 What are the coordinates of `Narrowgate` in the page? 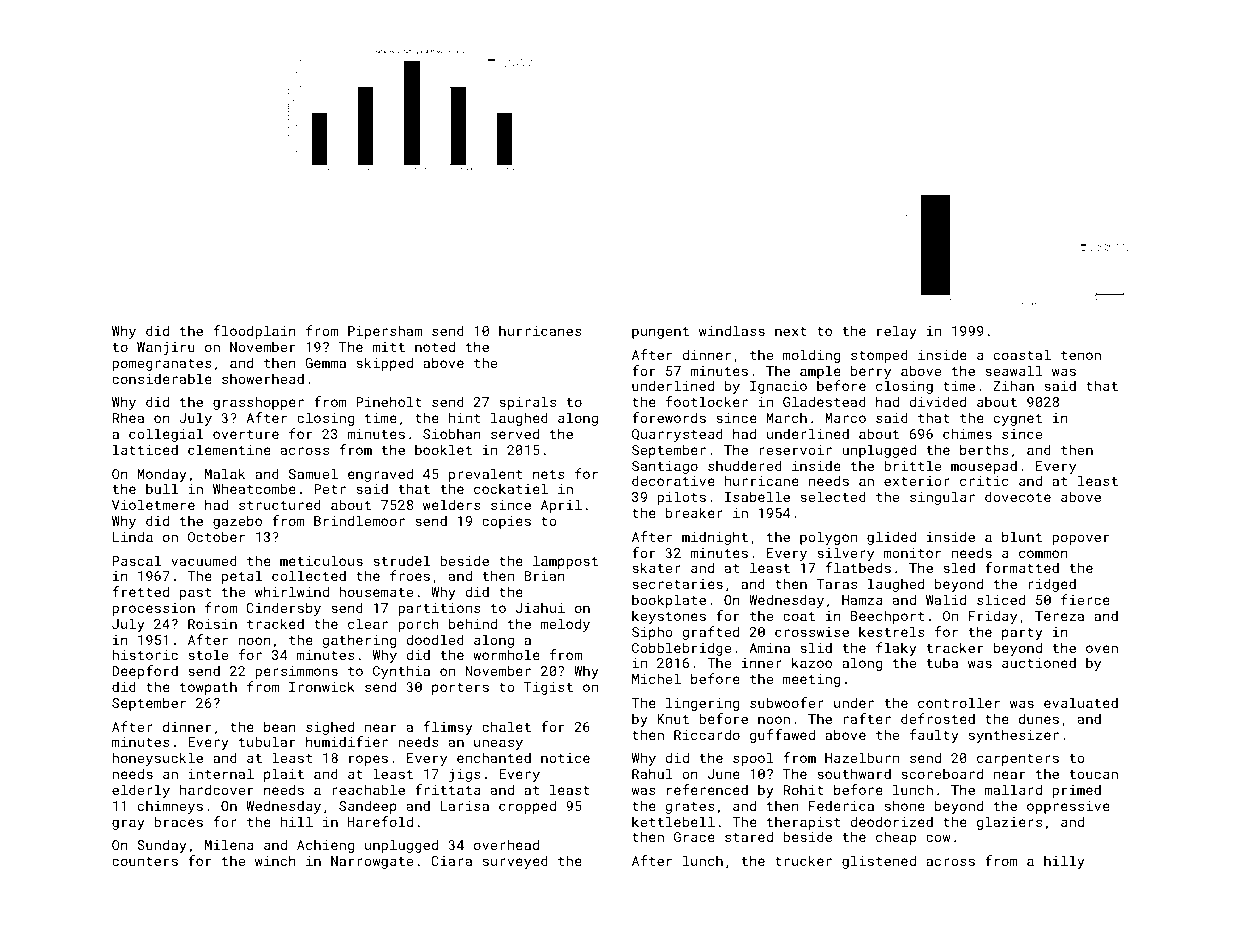 It's located at (372, 862).
